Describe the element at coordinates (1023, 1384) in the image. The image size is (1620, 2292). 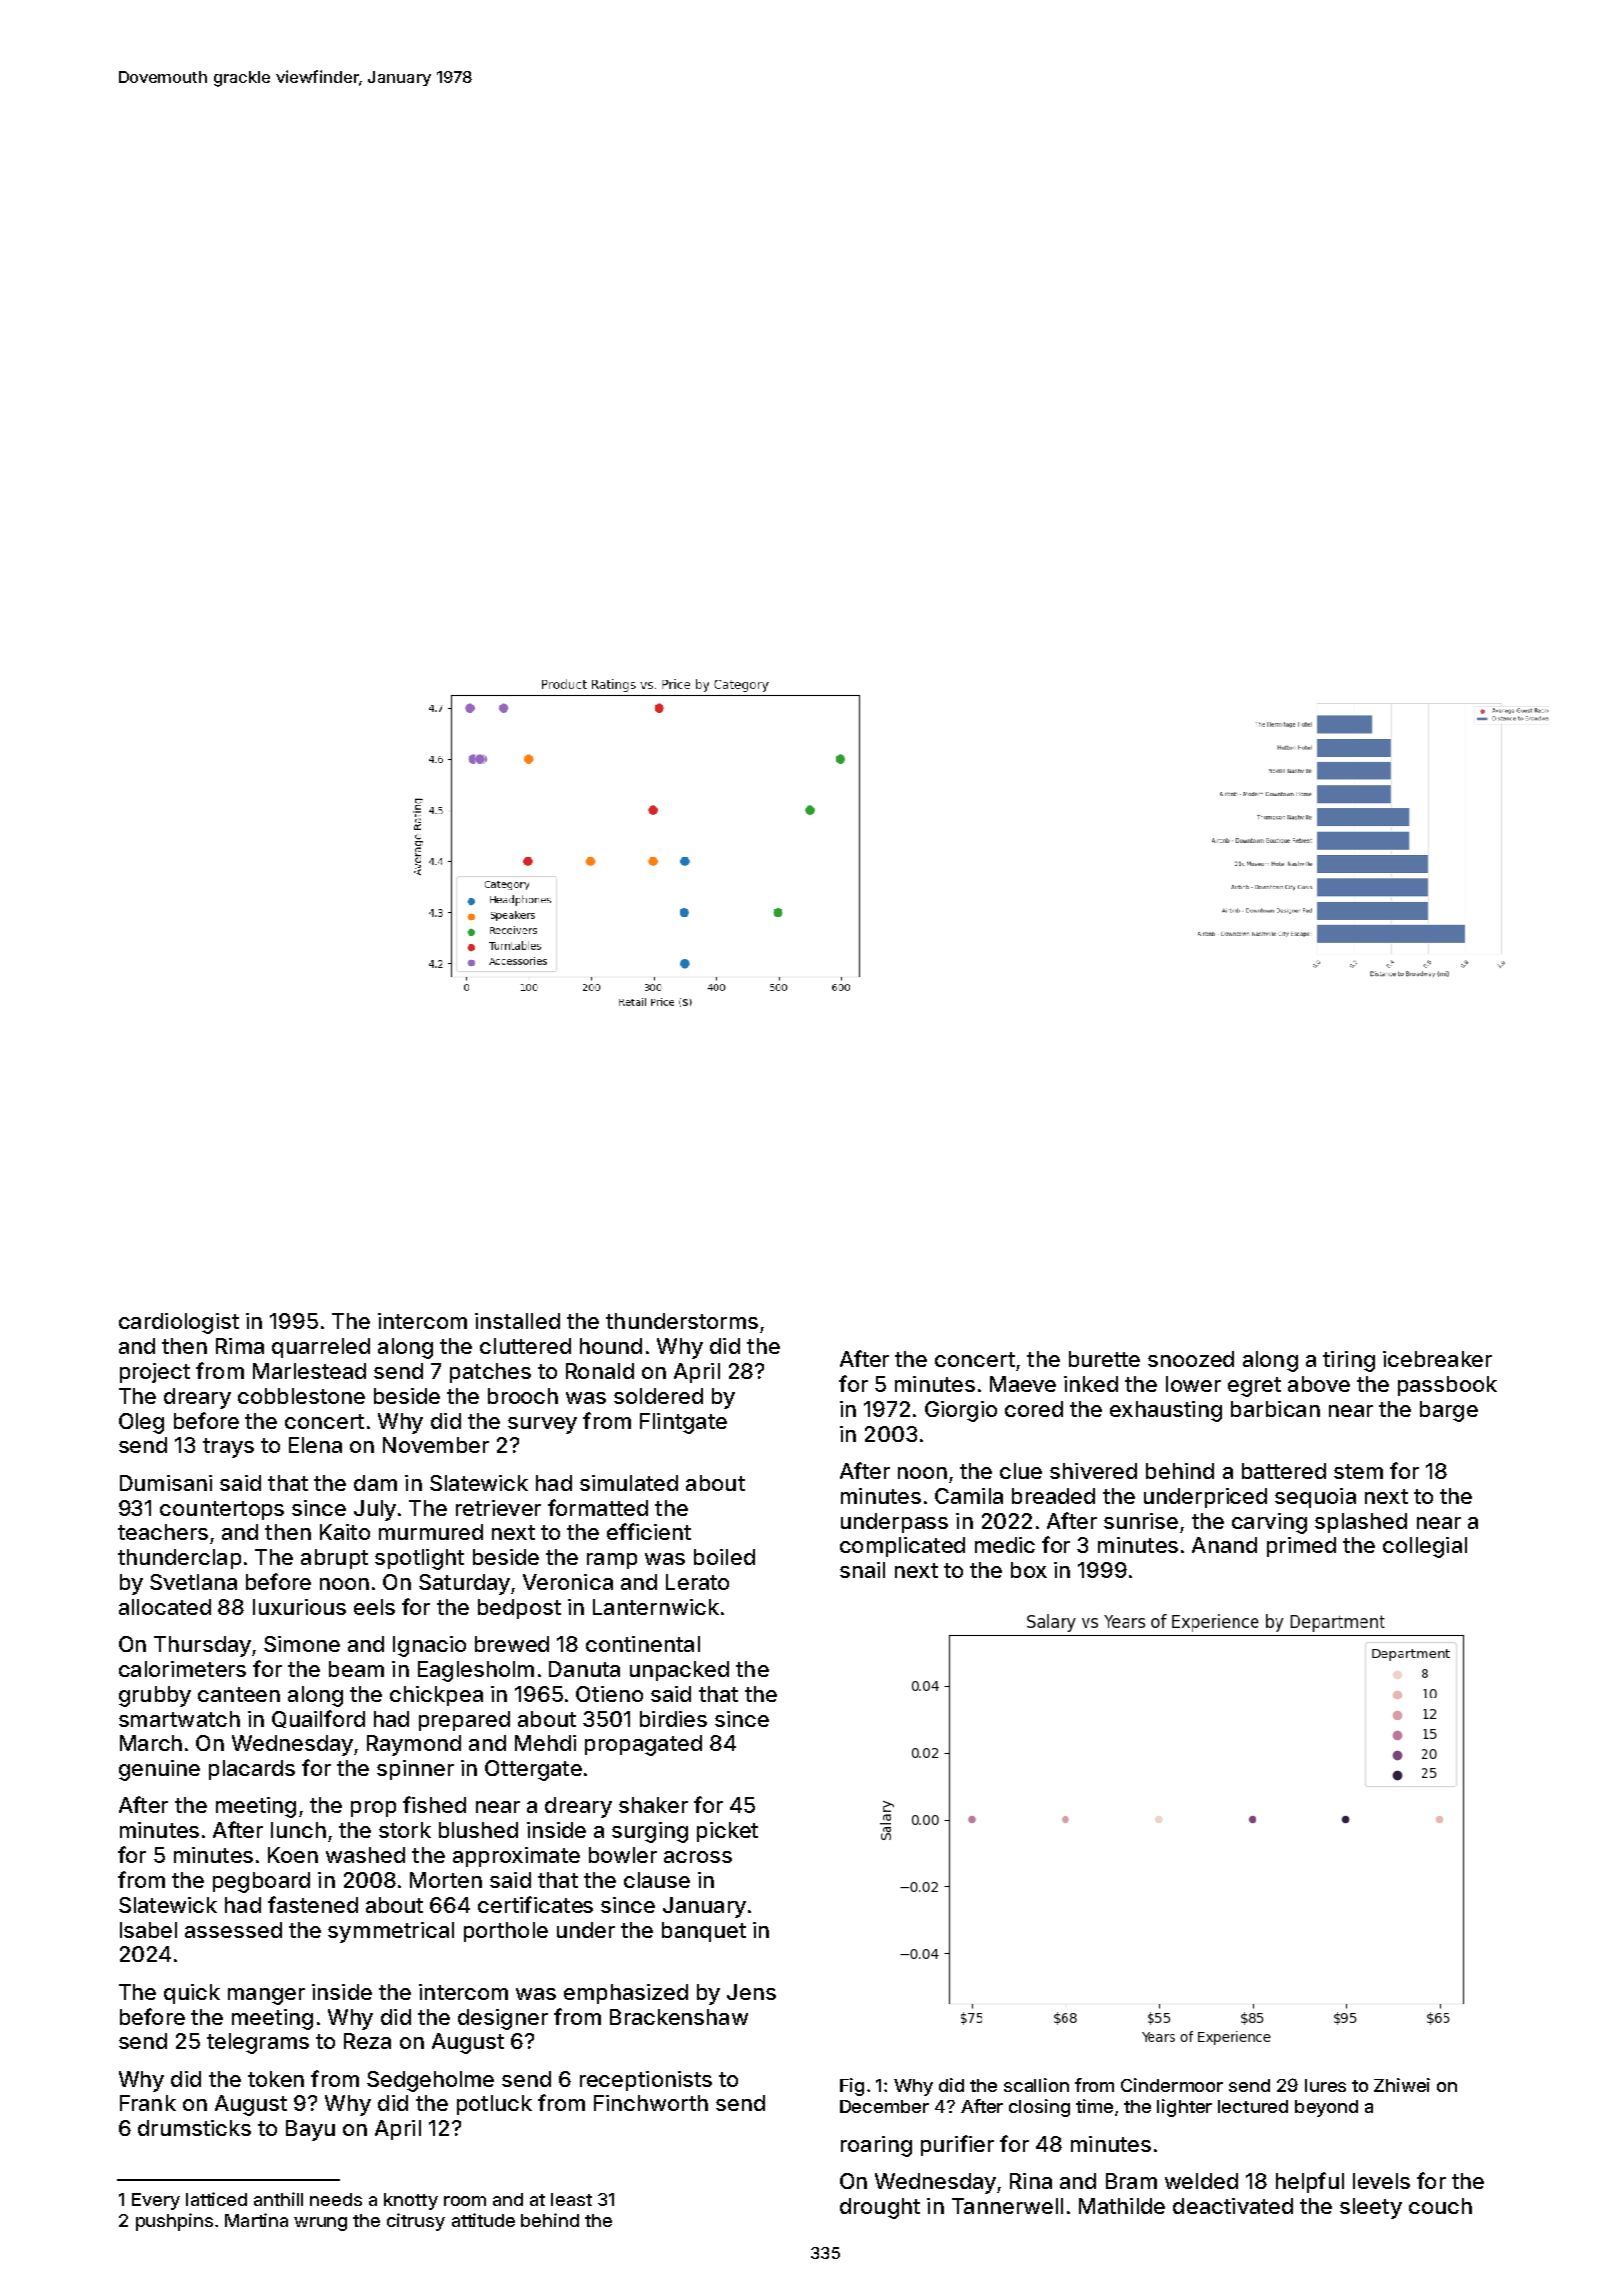
I see `Maeve` at that location.
